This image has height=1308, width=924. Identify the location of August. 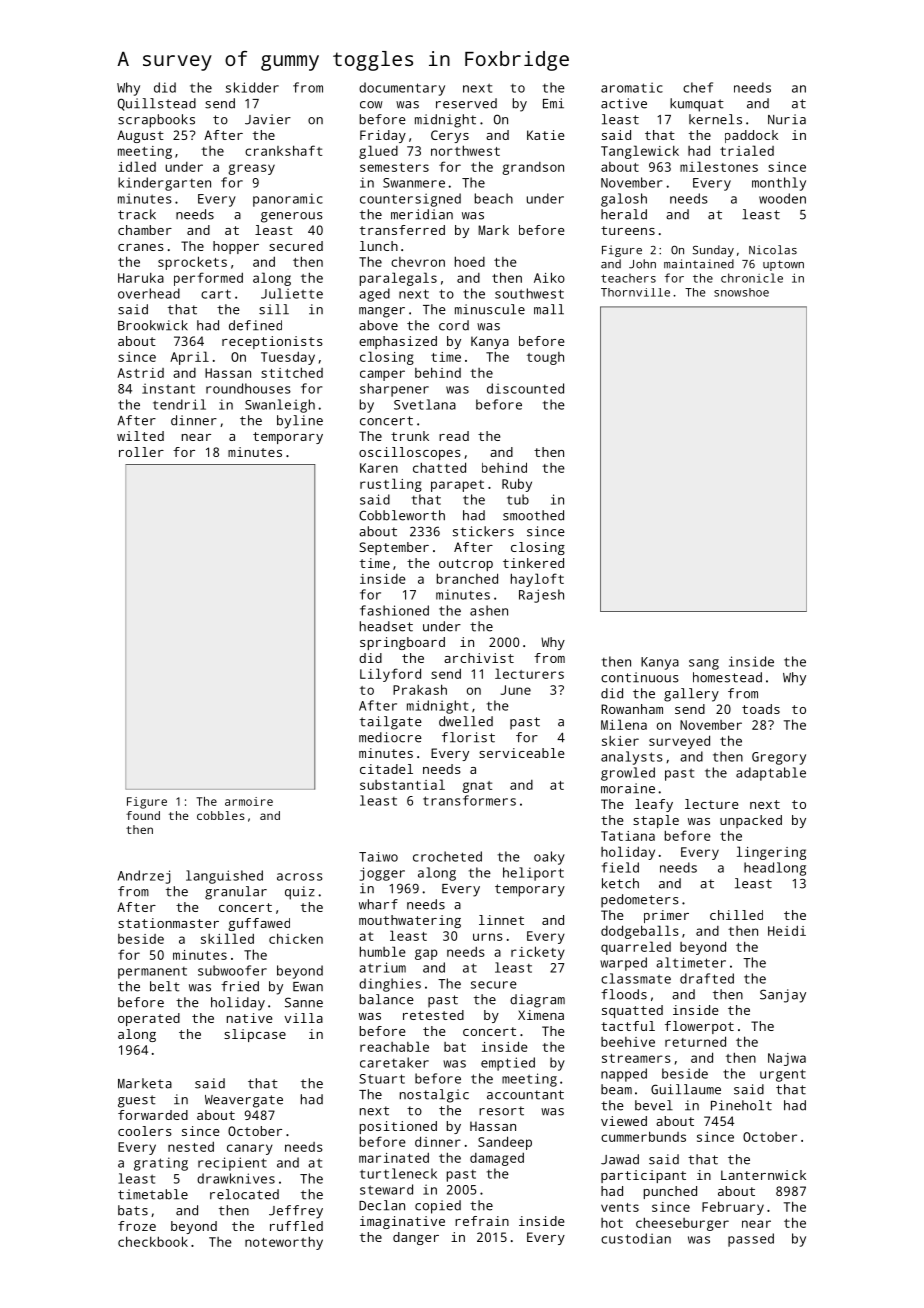
(140, 136).
